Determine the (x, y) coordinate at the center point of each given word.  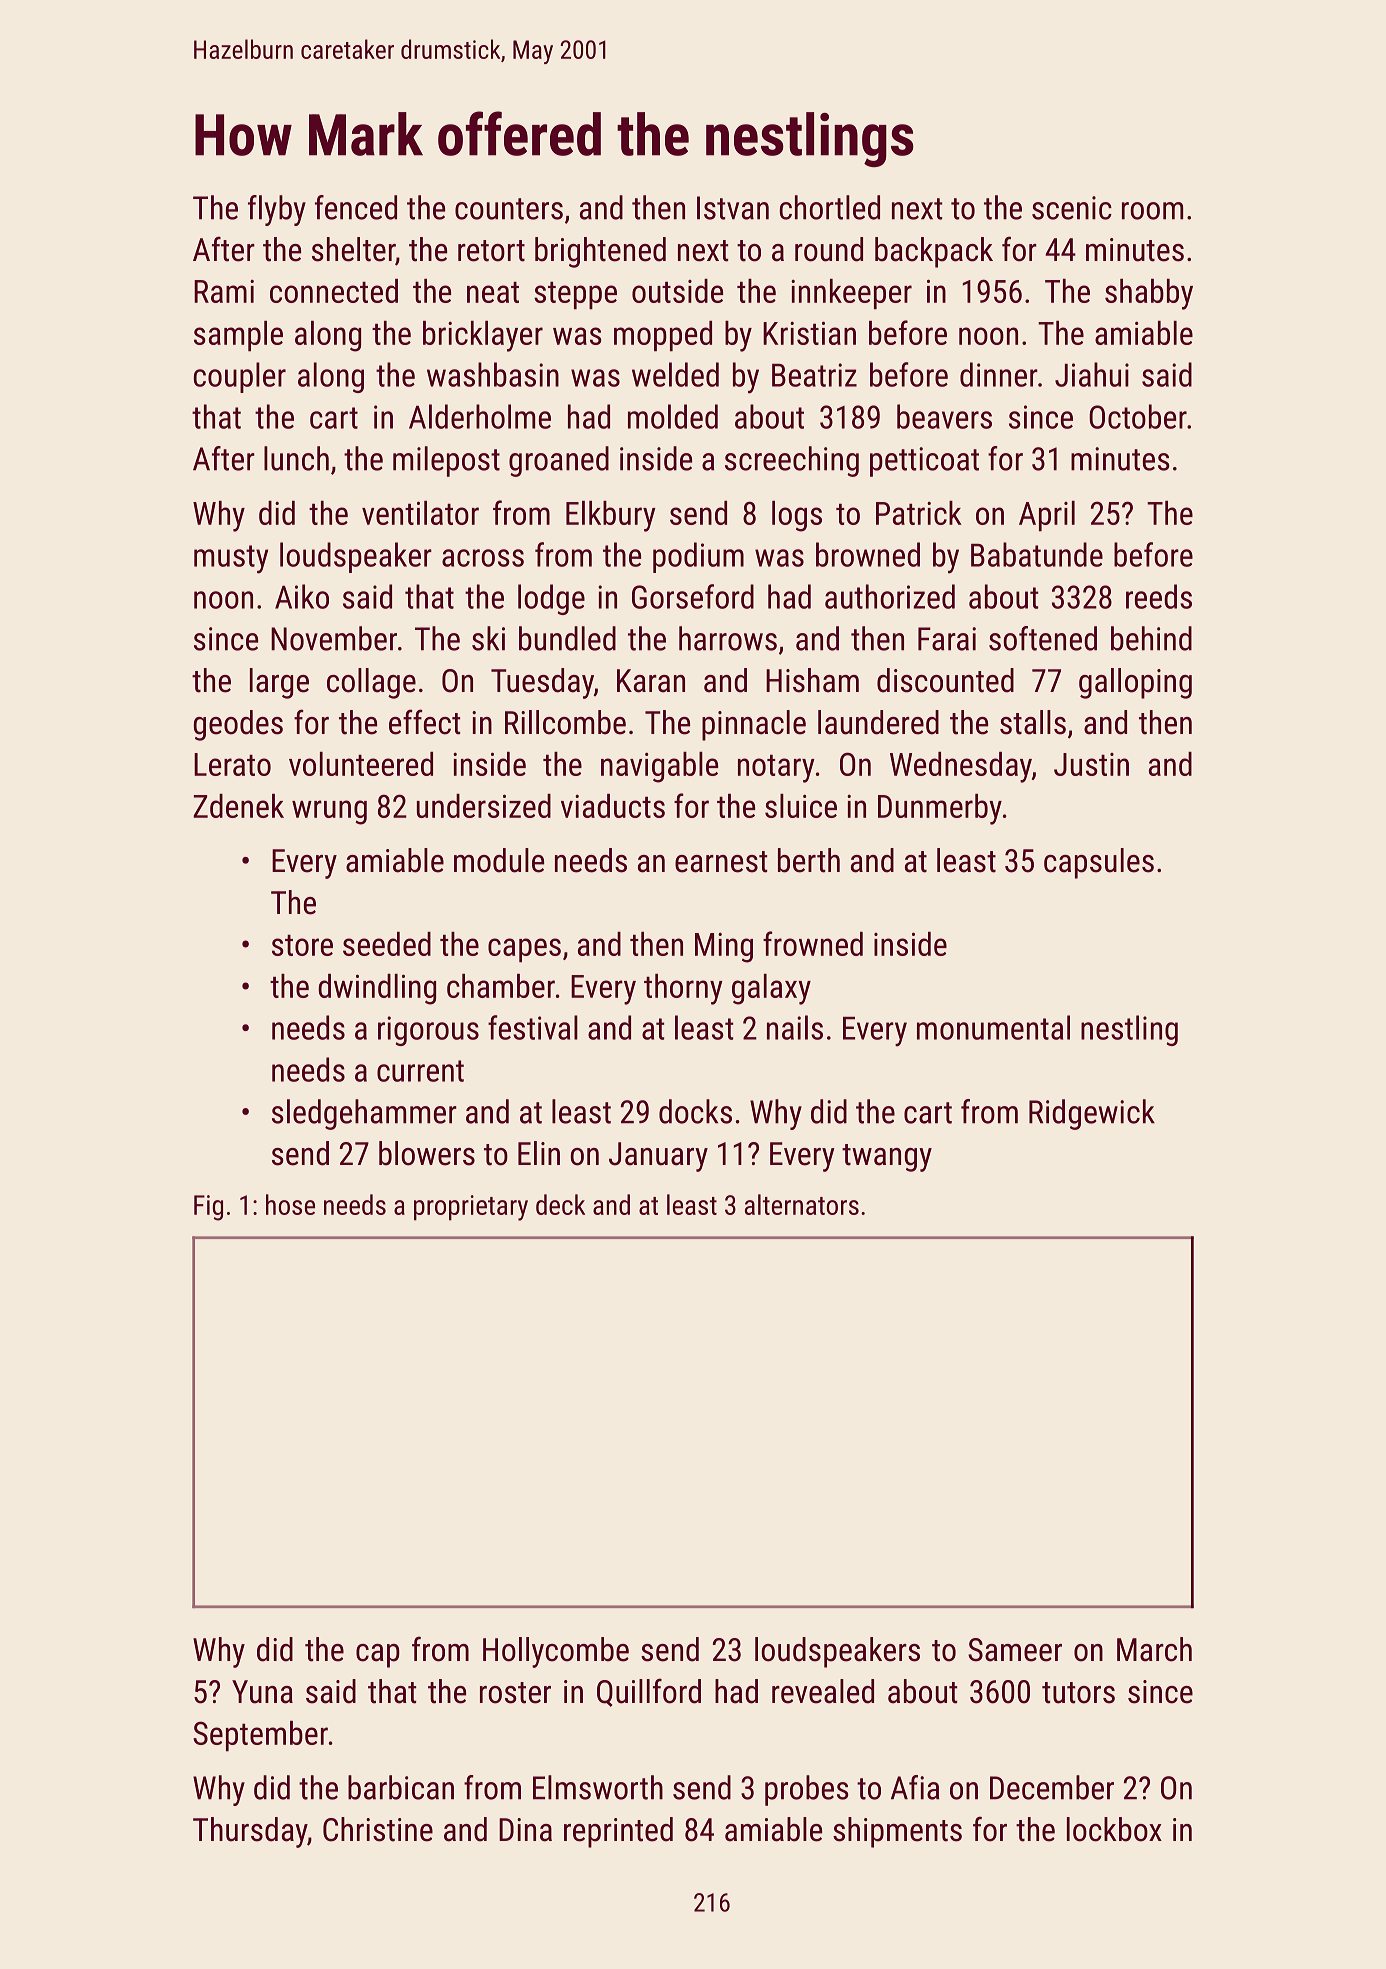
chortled (830, 207)
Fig (208, 1208)
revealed (823, 1691)
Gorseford (693, 596)
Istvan (733, 208)
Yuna (262, 1692)
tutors (1078, 1693)
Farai (947, 639)
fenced (356, 207)
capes (524, 950)
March (1154, 1649)
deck (560, 1204)
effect (424, 722)
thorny (683, 989)
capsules (1099, 863)
